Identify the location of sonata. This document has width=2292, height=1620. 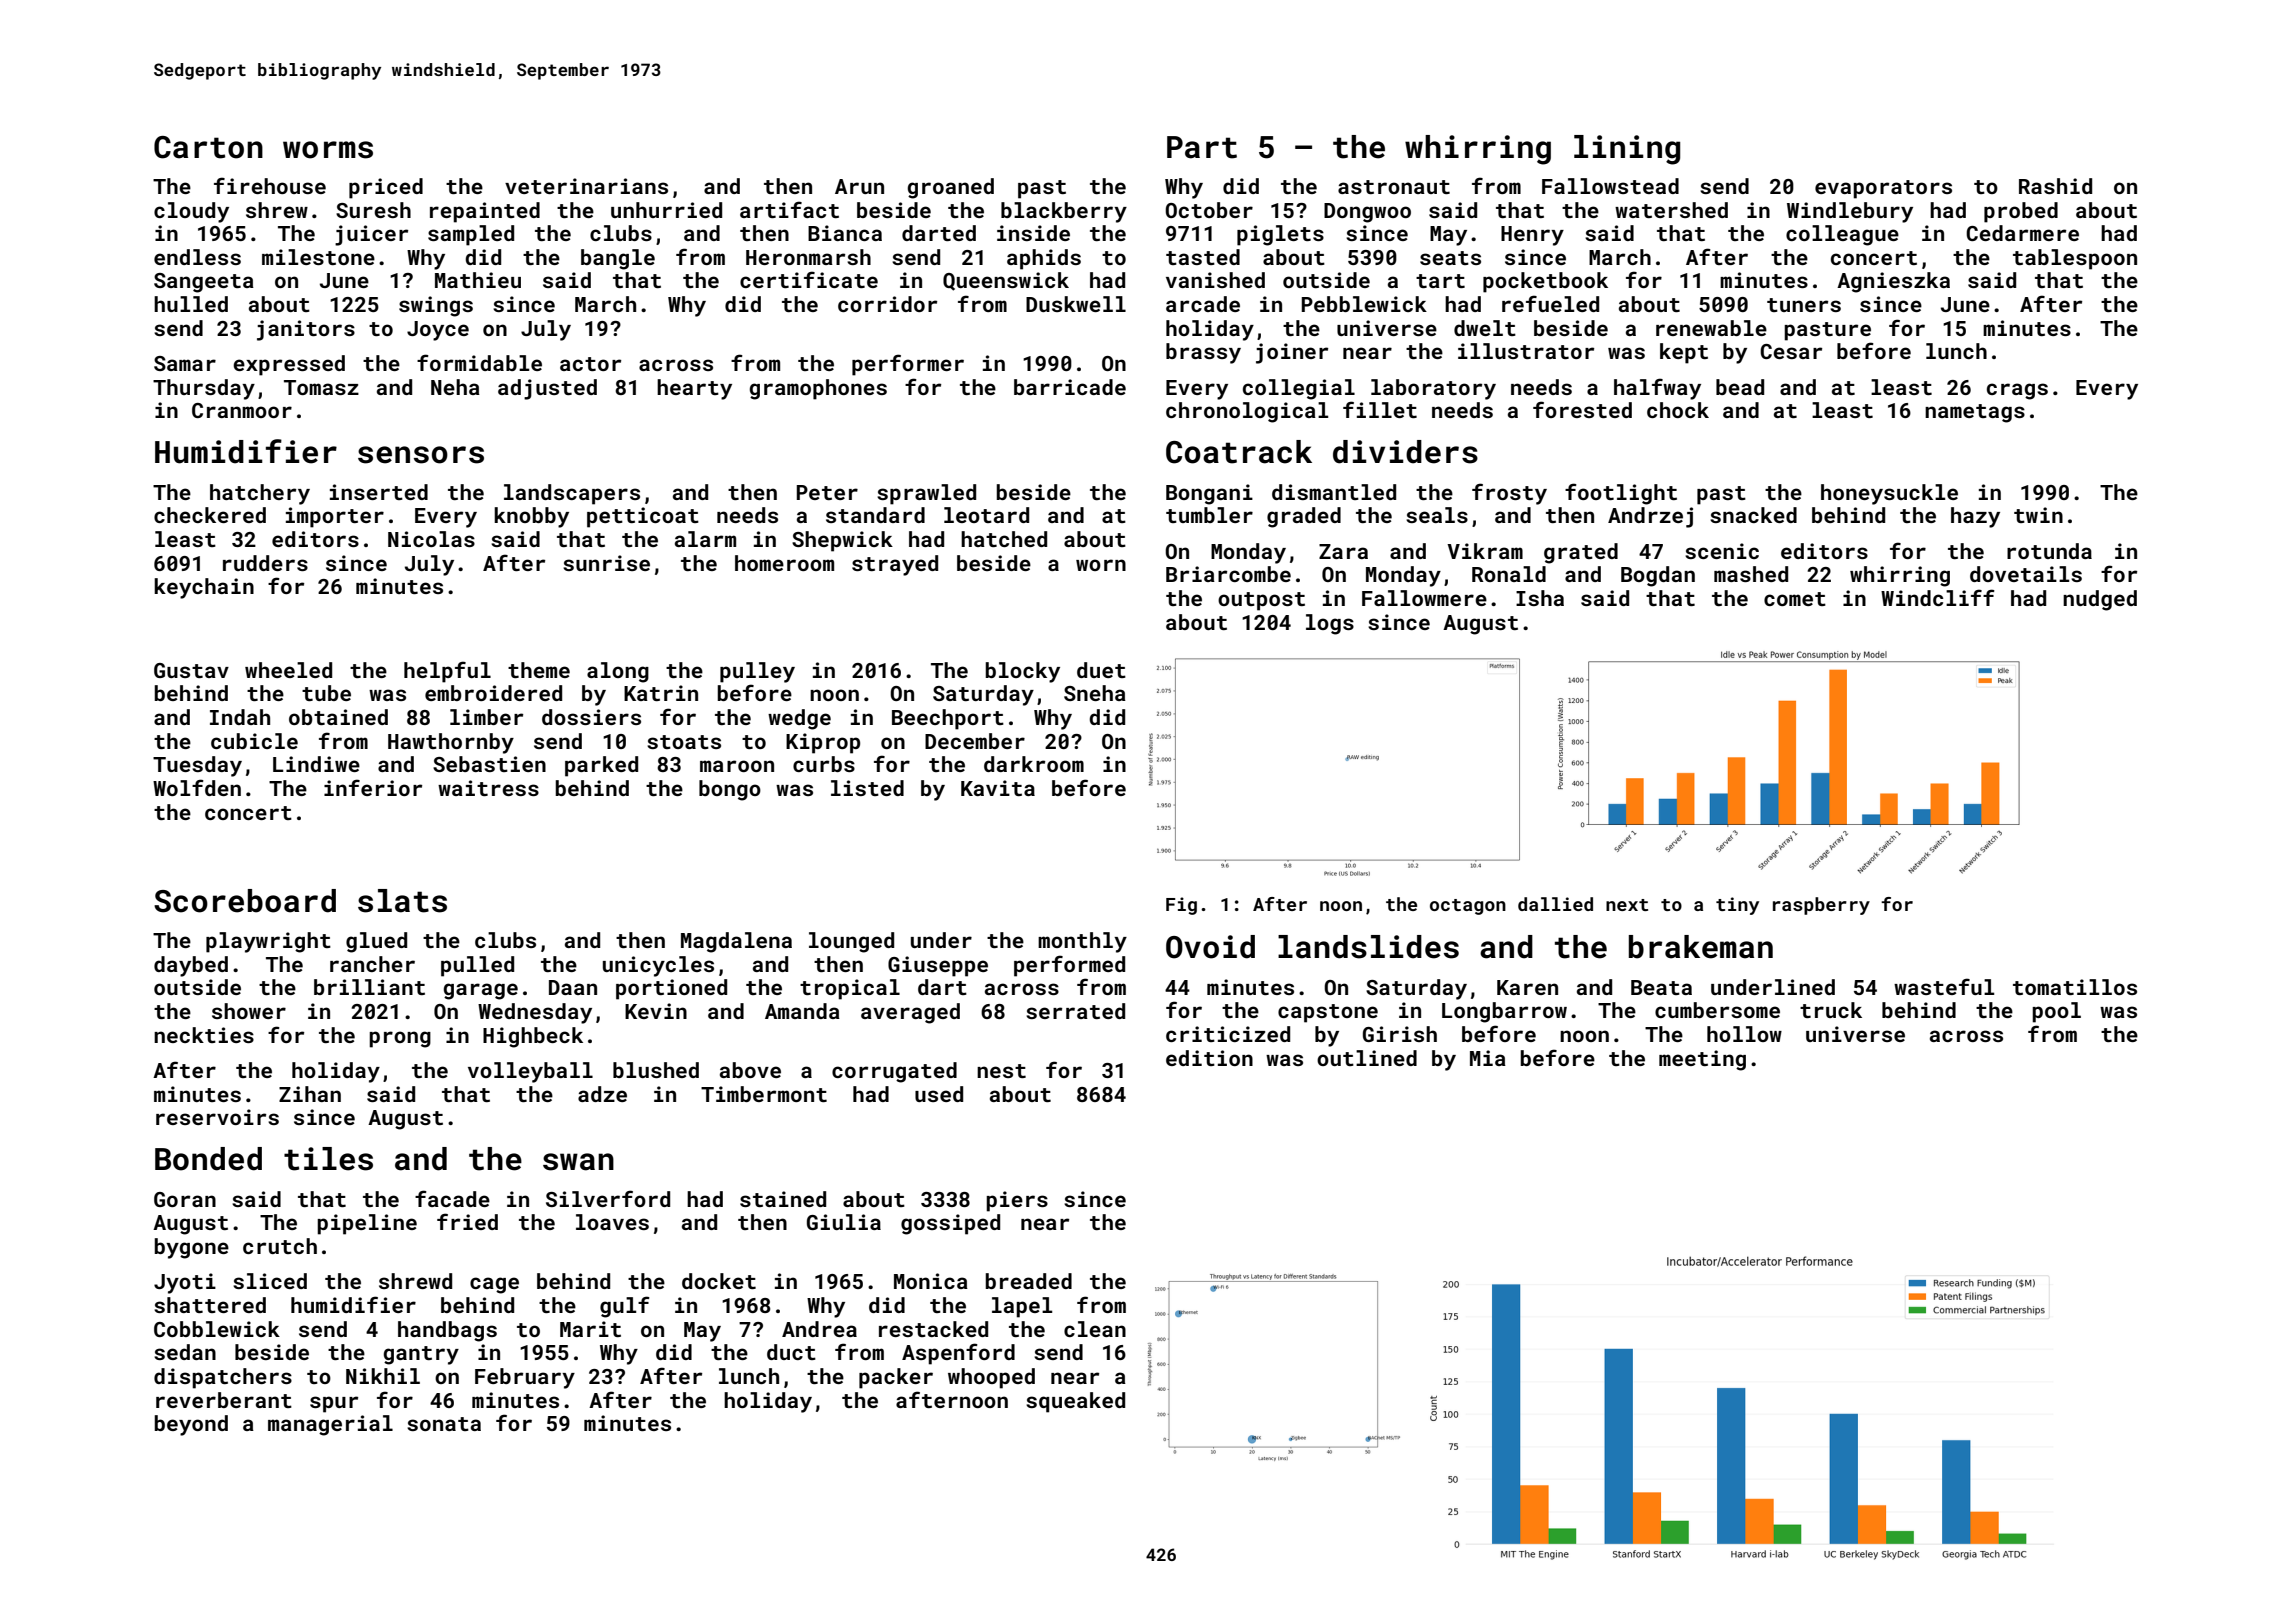
(444, 1424).
